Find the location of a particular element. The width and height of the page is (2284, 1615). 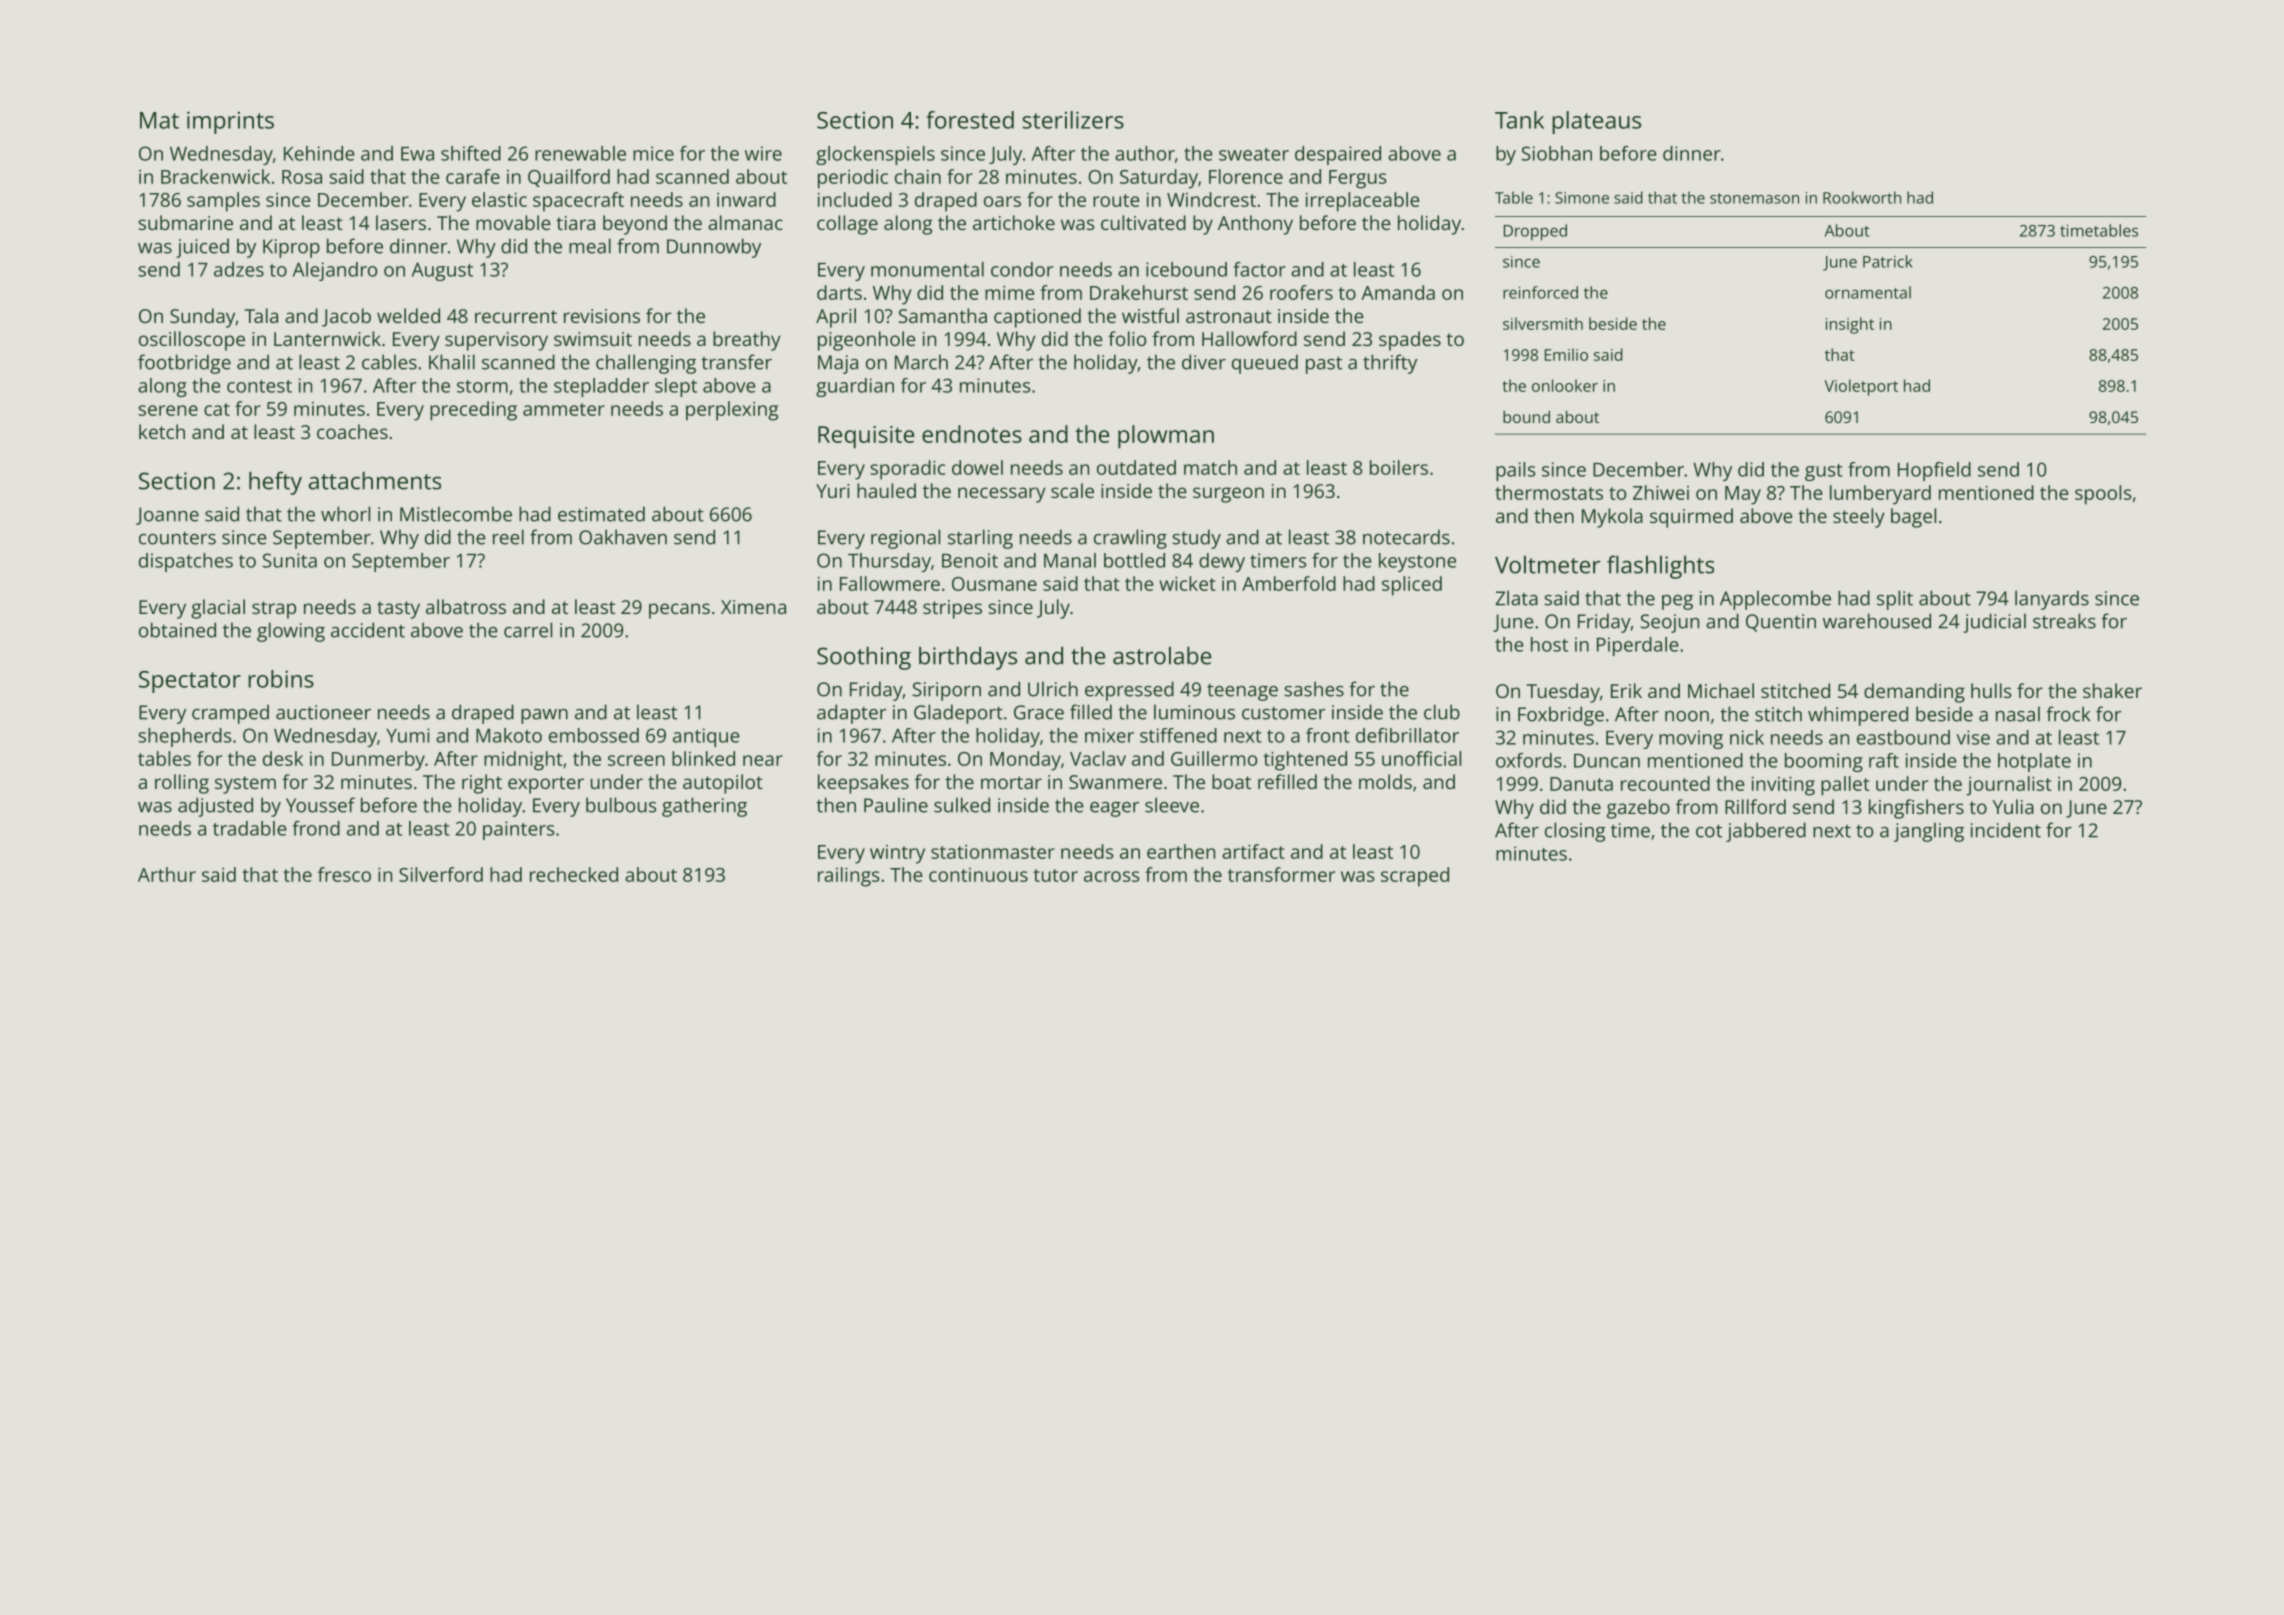

Fallowmere is located at coordinates (890, 583).
